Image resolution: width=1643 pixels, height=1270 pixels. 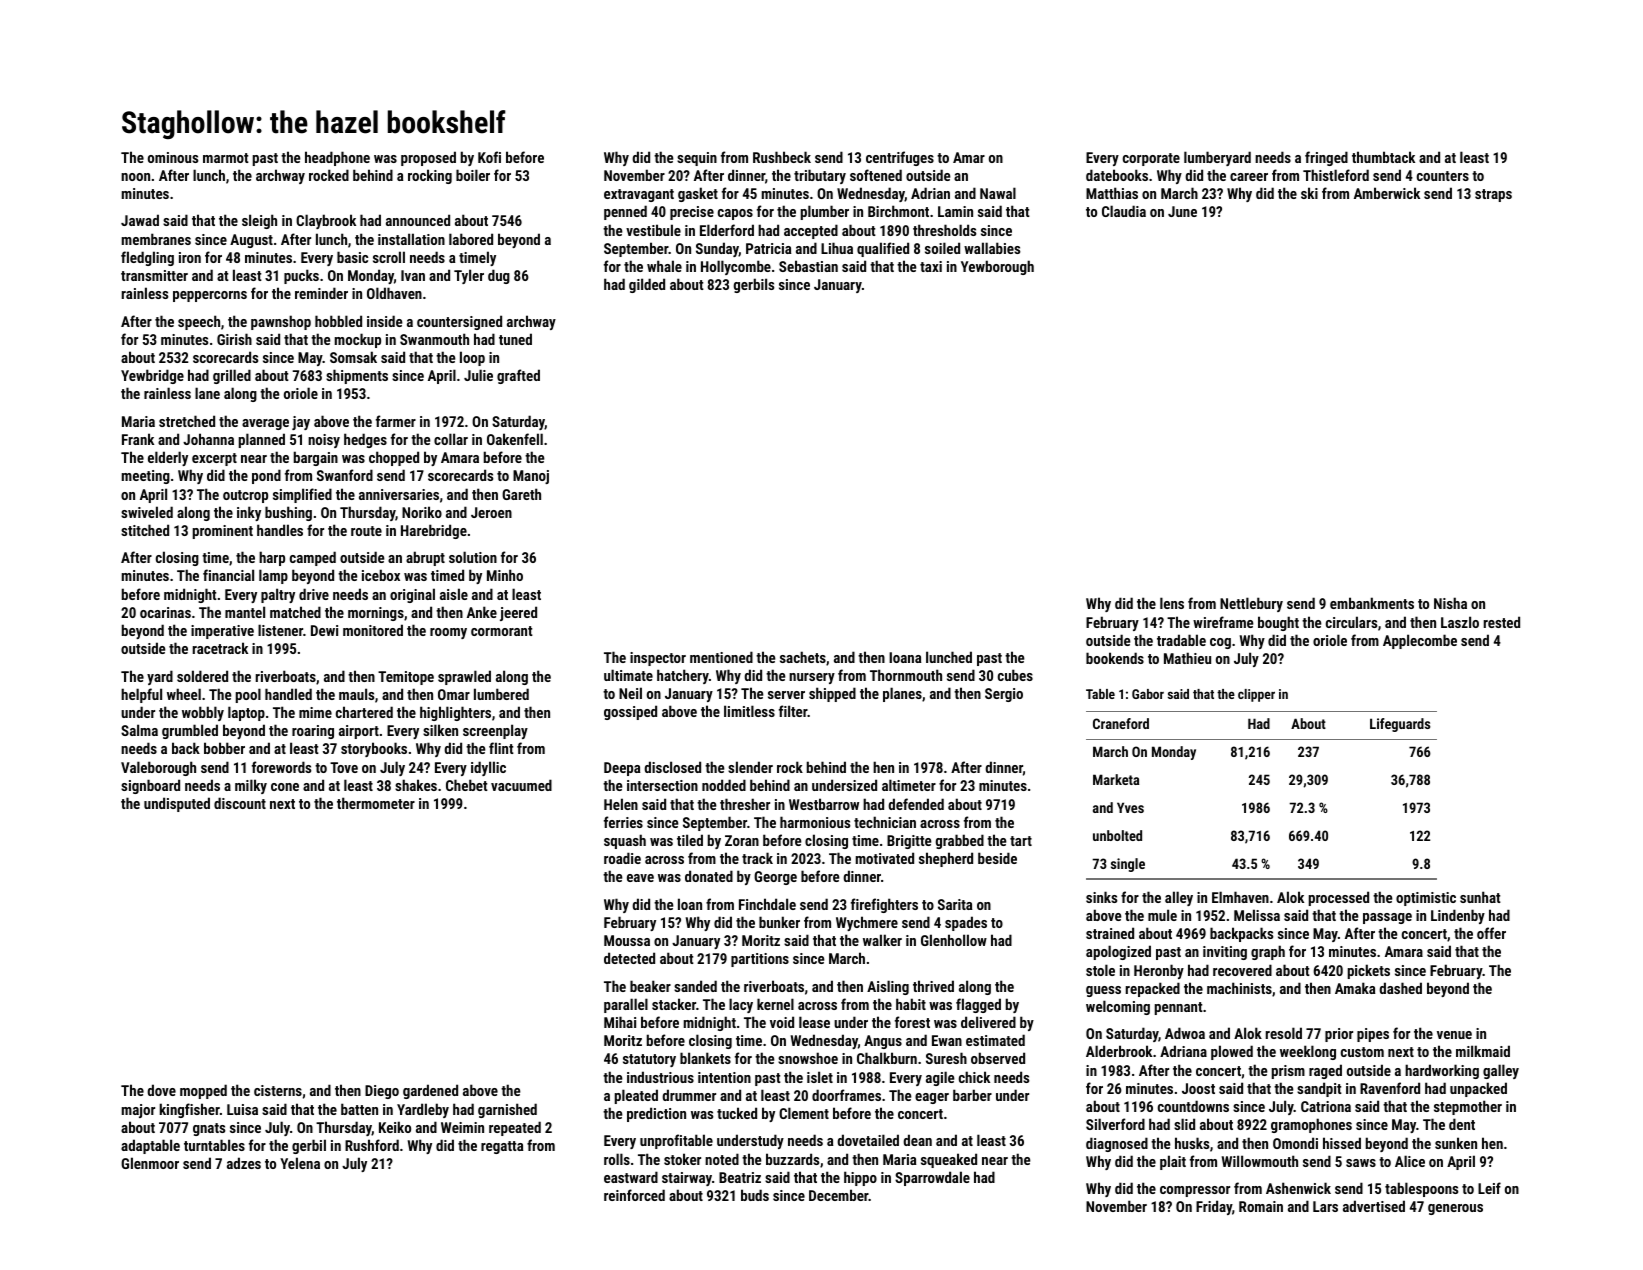 I want to click on regatta, so click(x=502, y=1147).
